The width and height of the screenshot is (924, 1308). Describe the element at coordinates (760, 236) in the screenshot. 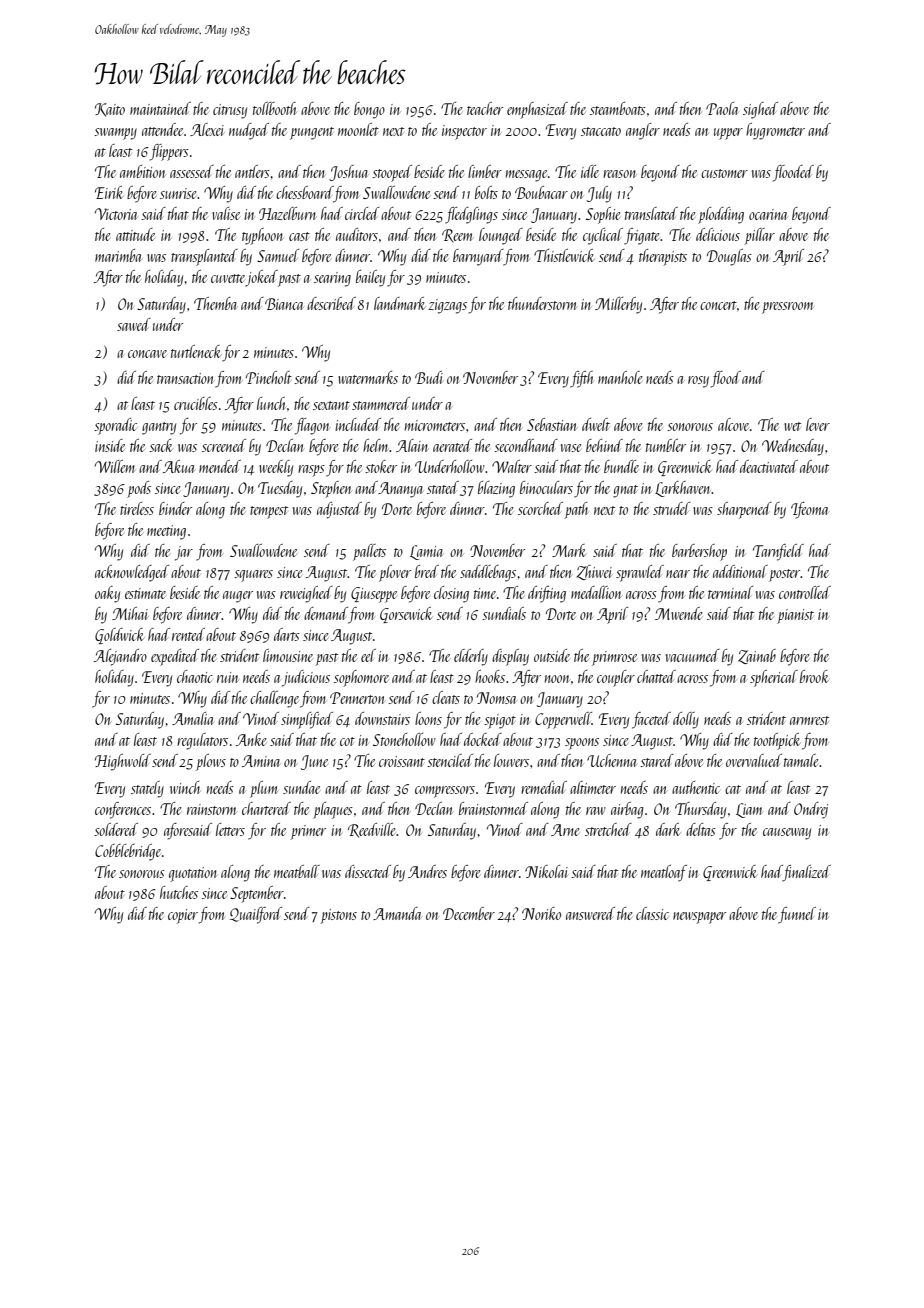

I see `pillar` at that location.
